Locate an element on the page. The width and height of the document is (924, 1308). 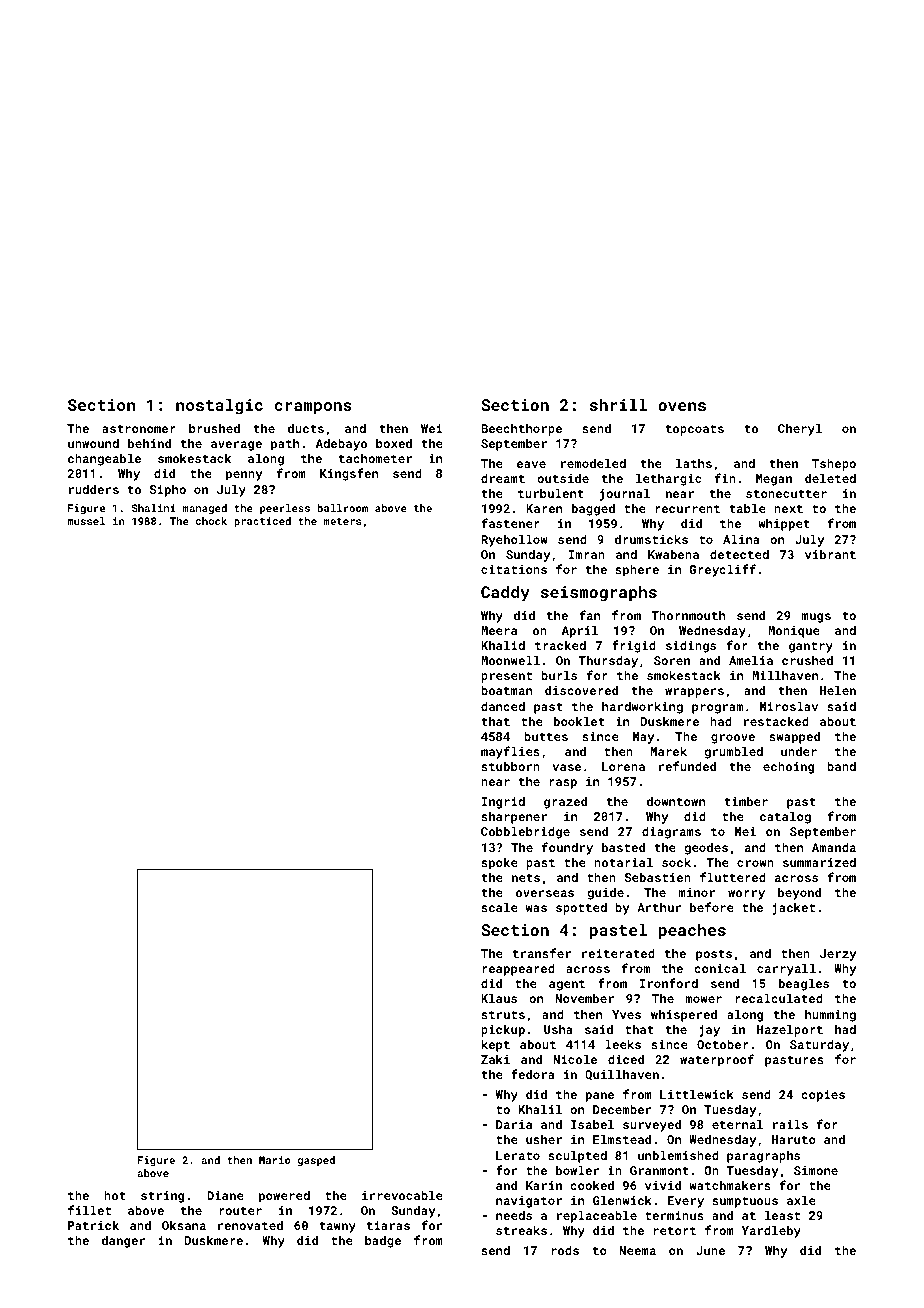
rods is located at coordinates (565, 1250).
